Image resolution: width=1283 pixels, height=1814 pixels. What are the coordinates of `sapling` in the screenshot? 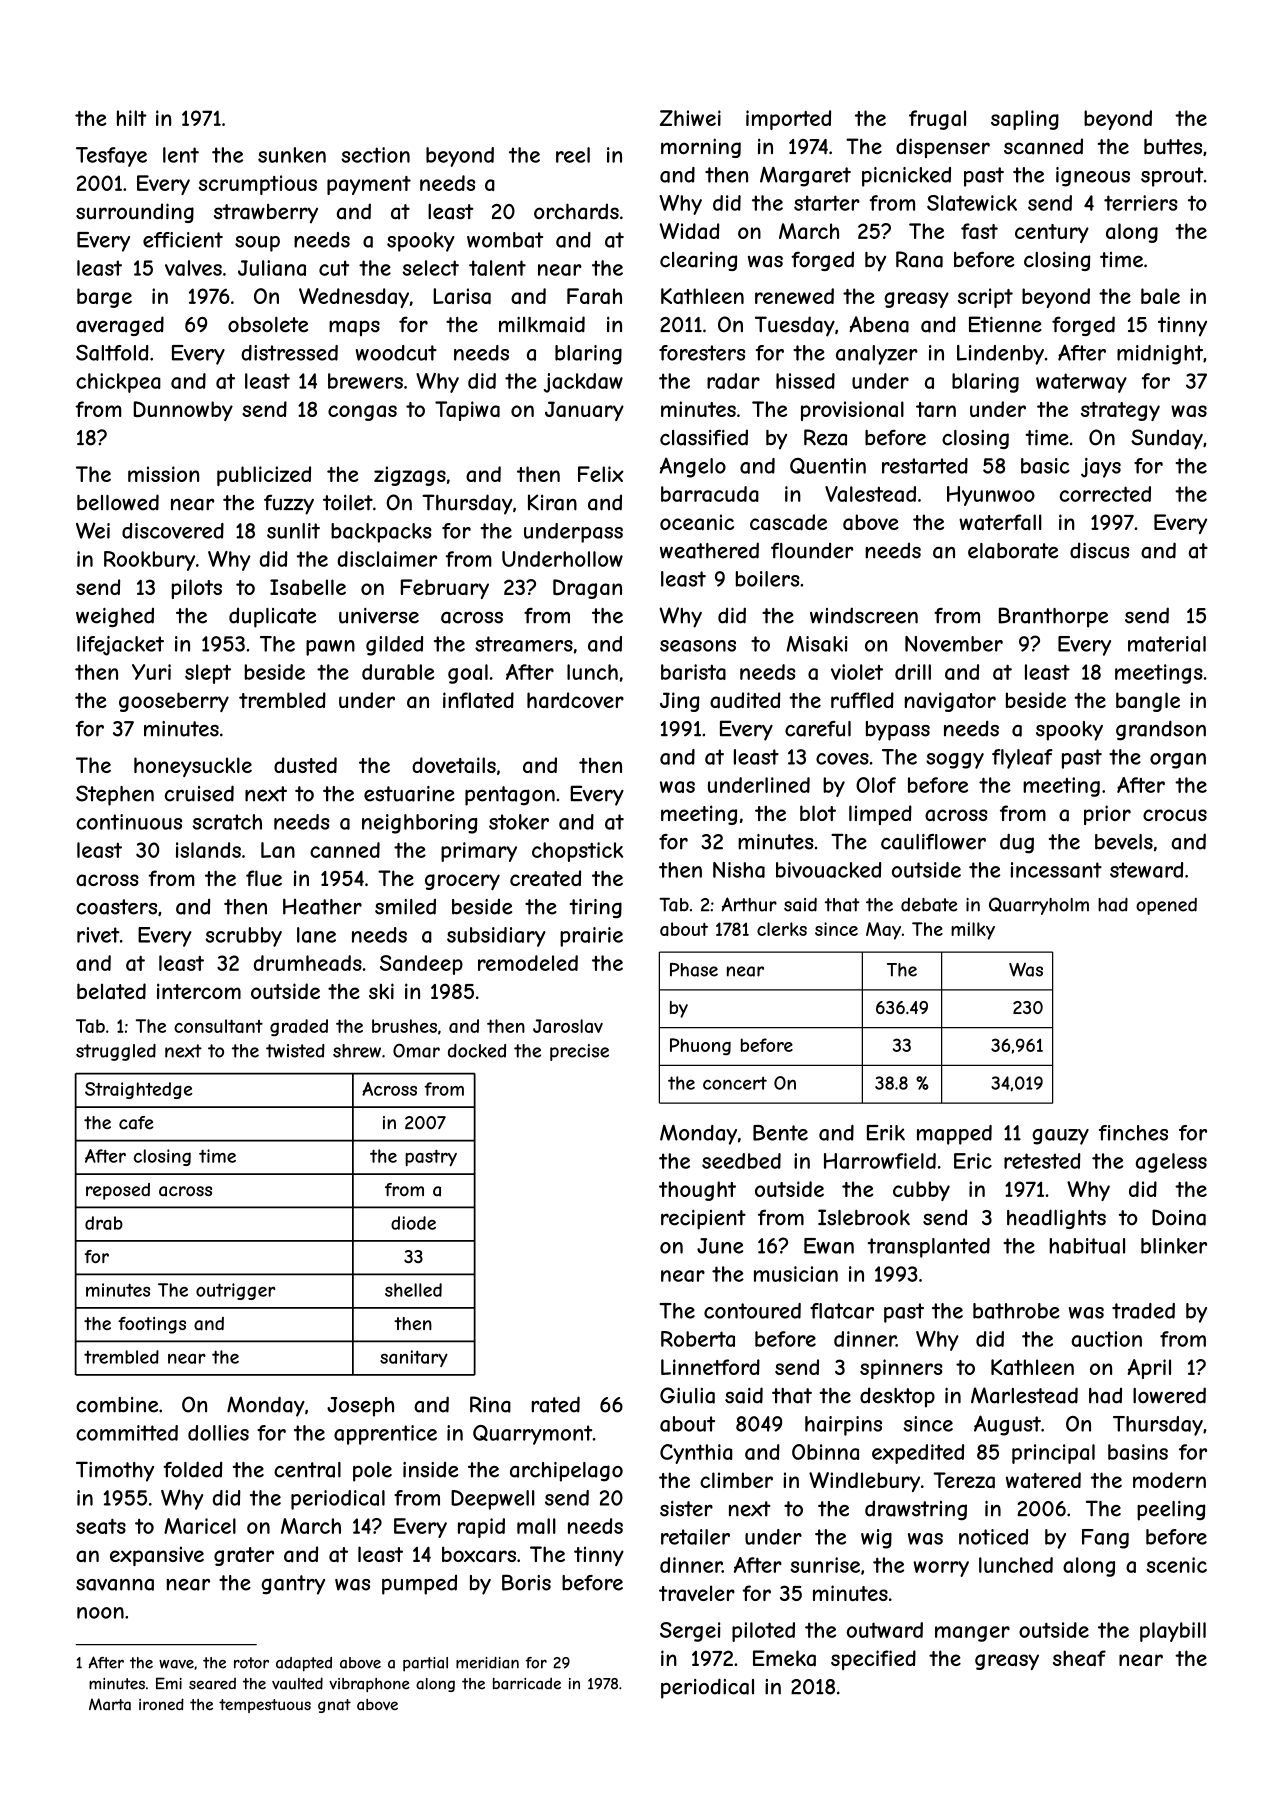 It's located at (1025, 120).
